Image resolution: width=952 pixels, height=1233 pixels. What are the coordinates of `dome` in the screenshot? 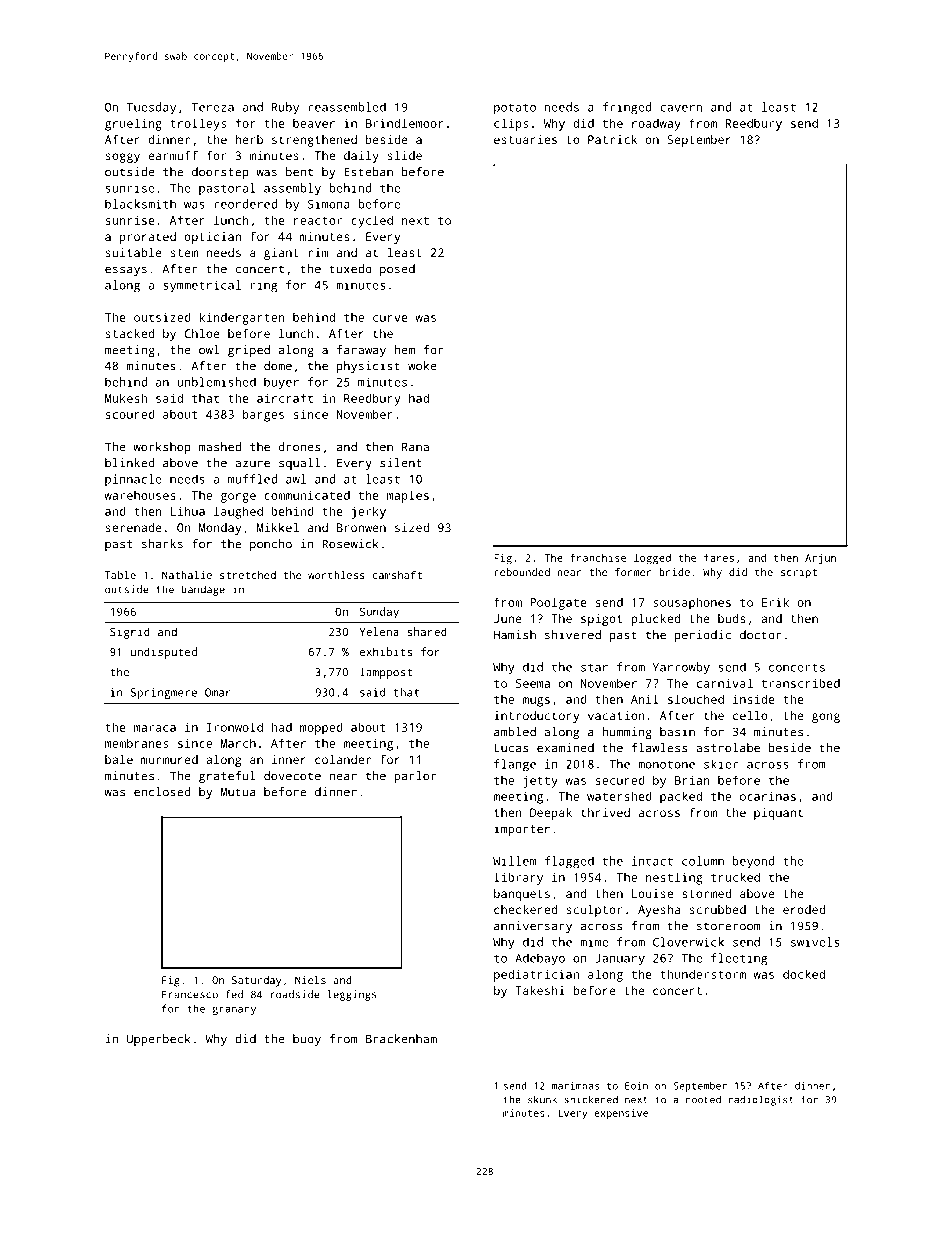 It's located at (278, 366).
